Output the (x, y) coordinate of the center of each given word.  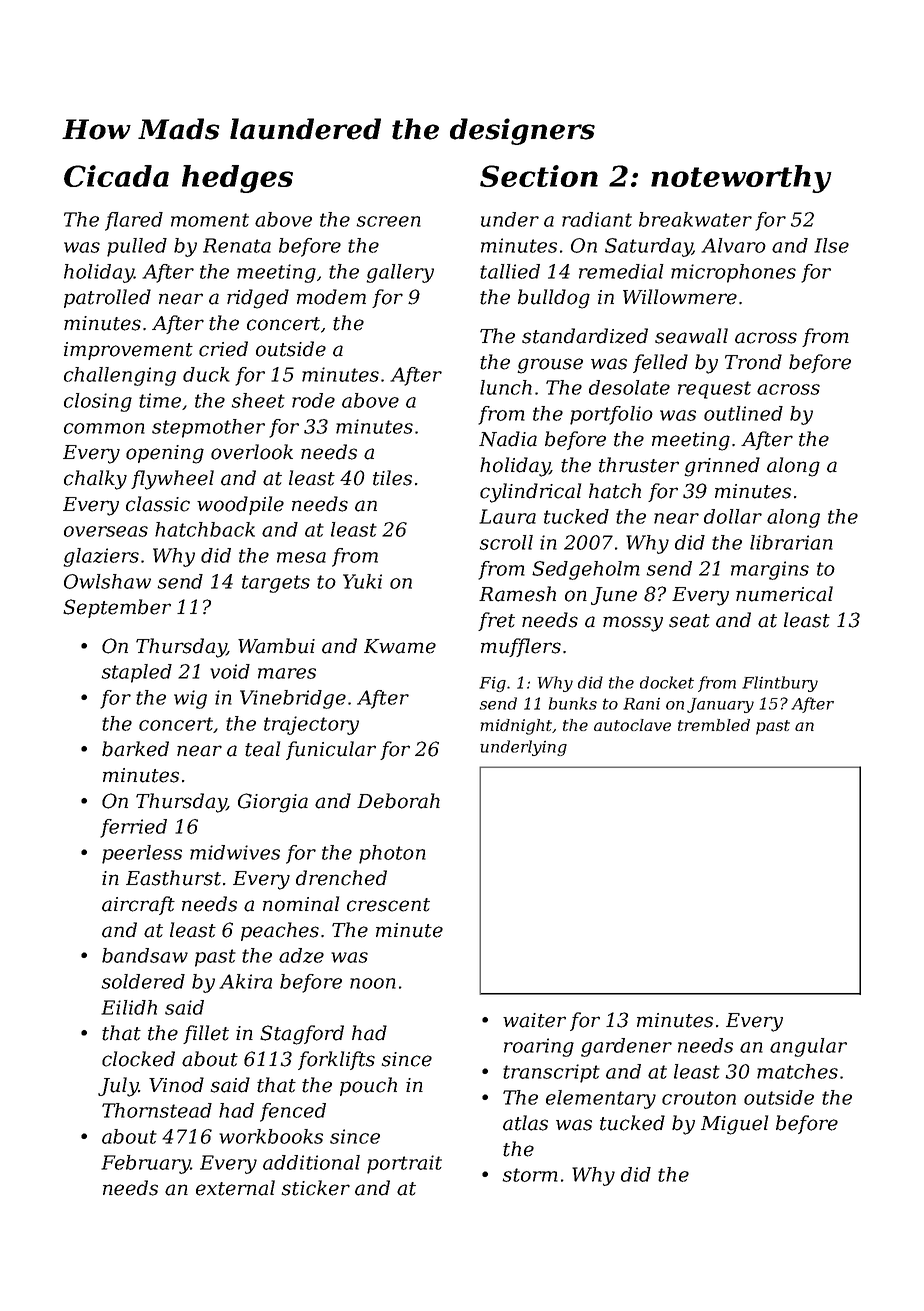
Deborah (398, 801)
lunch (506, 387)
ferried (133, 828)
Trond (753, 362)
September (117, 608)
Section (539, 176)
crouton (699, 1098)
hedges (237, 179)
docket (667, 682)
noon (373, 983)
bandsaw (145, 955)
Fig (492, 684)
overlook (252, 452)
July (118, 1087)
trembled (714, 725)
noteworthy (741, 179)
